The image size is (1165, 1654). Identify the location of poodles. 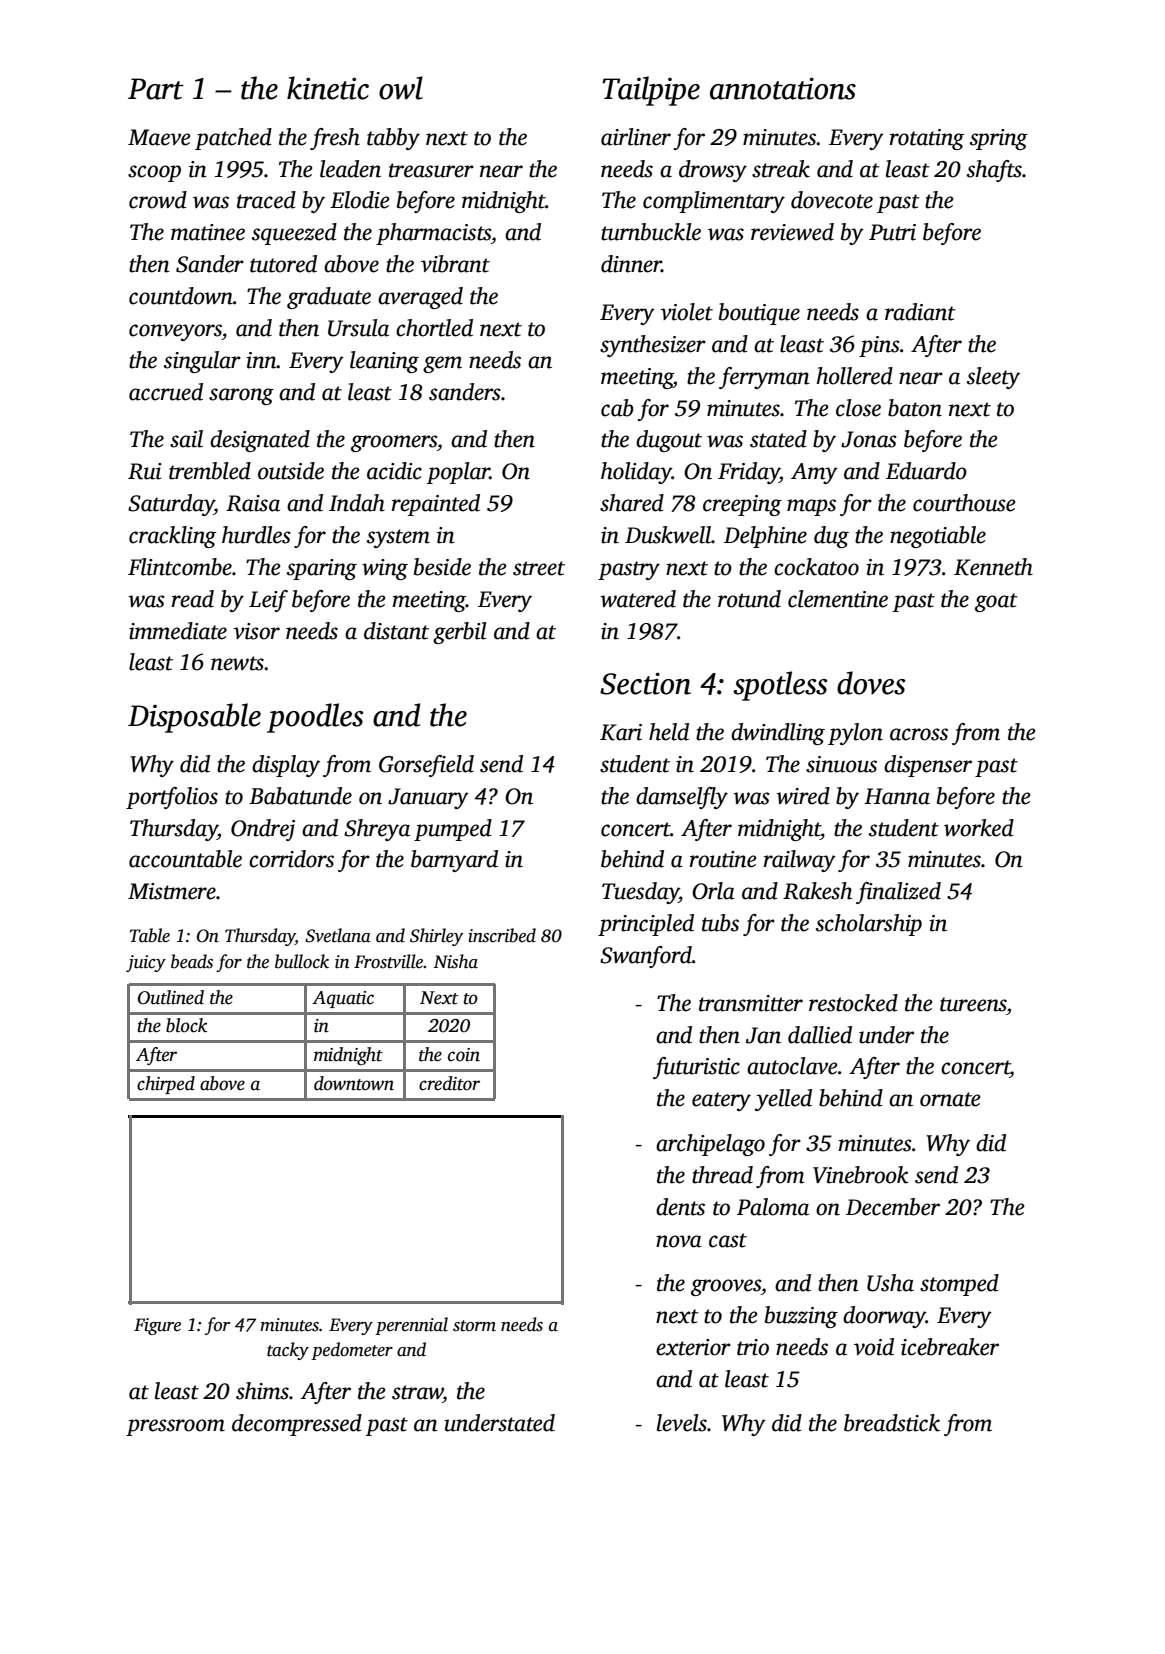
(315, 718).
